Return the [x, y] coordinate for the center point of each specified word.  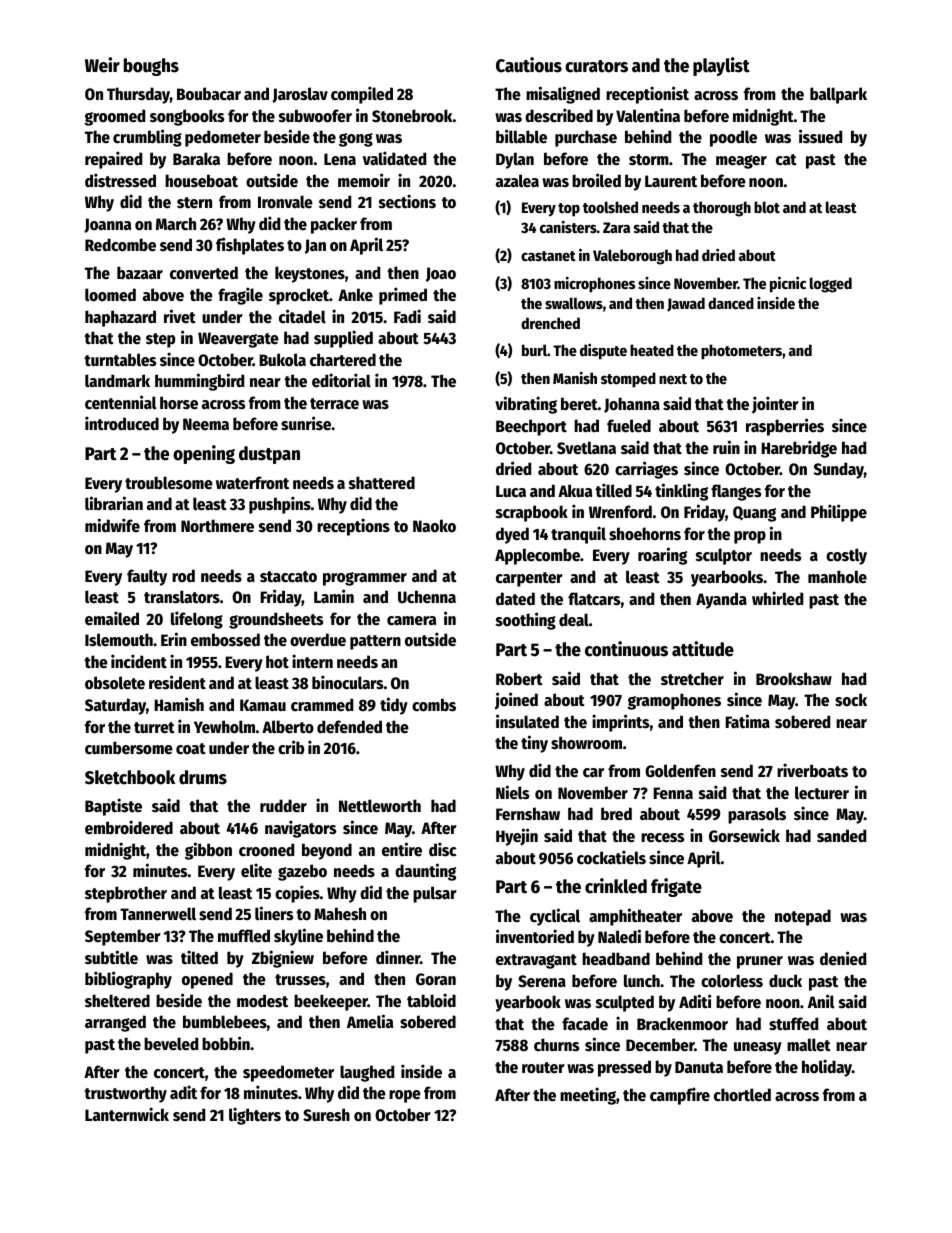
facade [585, 1024]
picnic [788, 284]
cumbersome [129, 748]
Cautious [529, 65]
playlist [721, 66]
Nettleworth [380, 806]
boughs [151, 67]
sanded [841, 836]
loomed [110, 295]
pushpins [280, 505]
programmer [365, 579]
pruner [760, 962]
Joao [441, 274]
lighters [255, 1116]
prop [750, 537]
